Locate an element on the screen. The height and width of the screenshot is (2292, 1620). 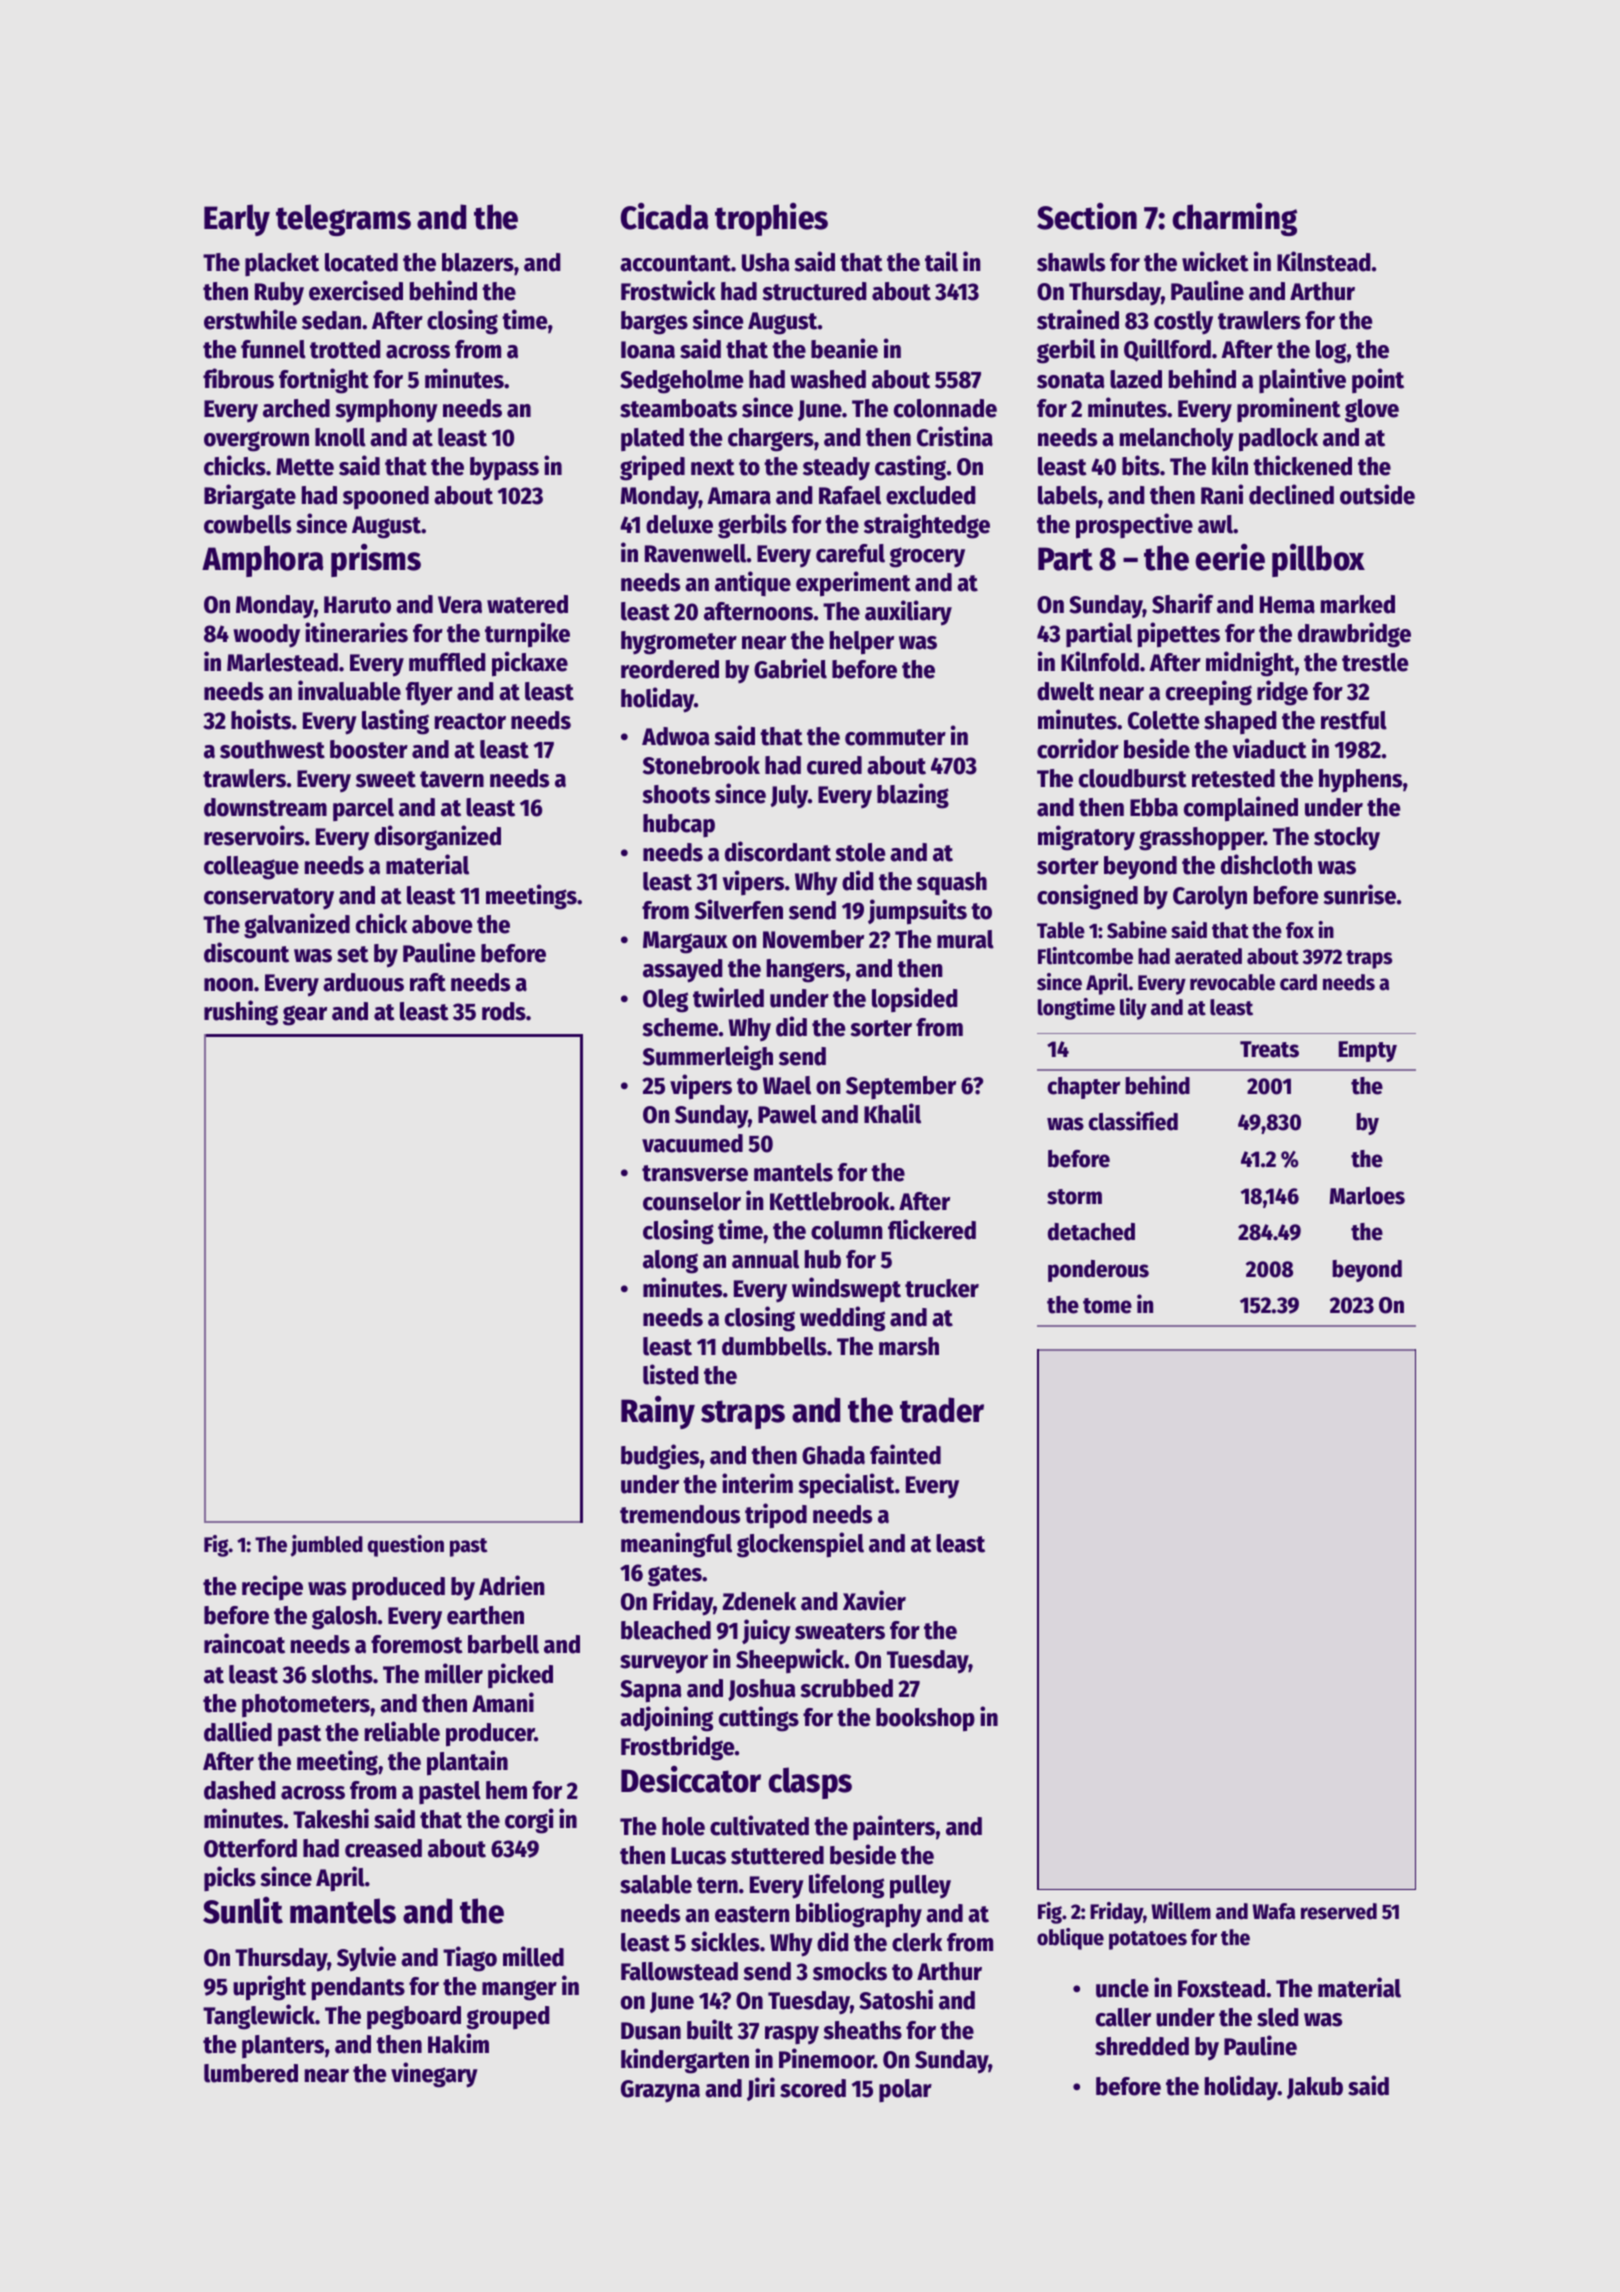
Wafa is located at coordinates (1273, 1911).
